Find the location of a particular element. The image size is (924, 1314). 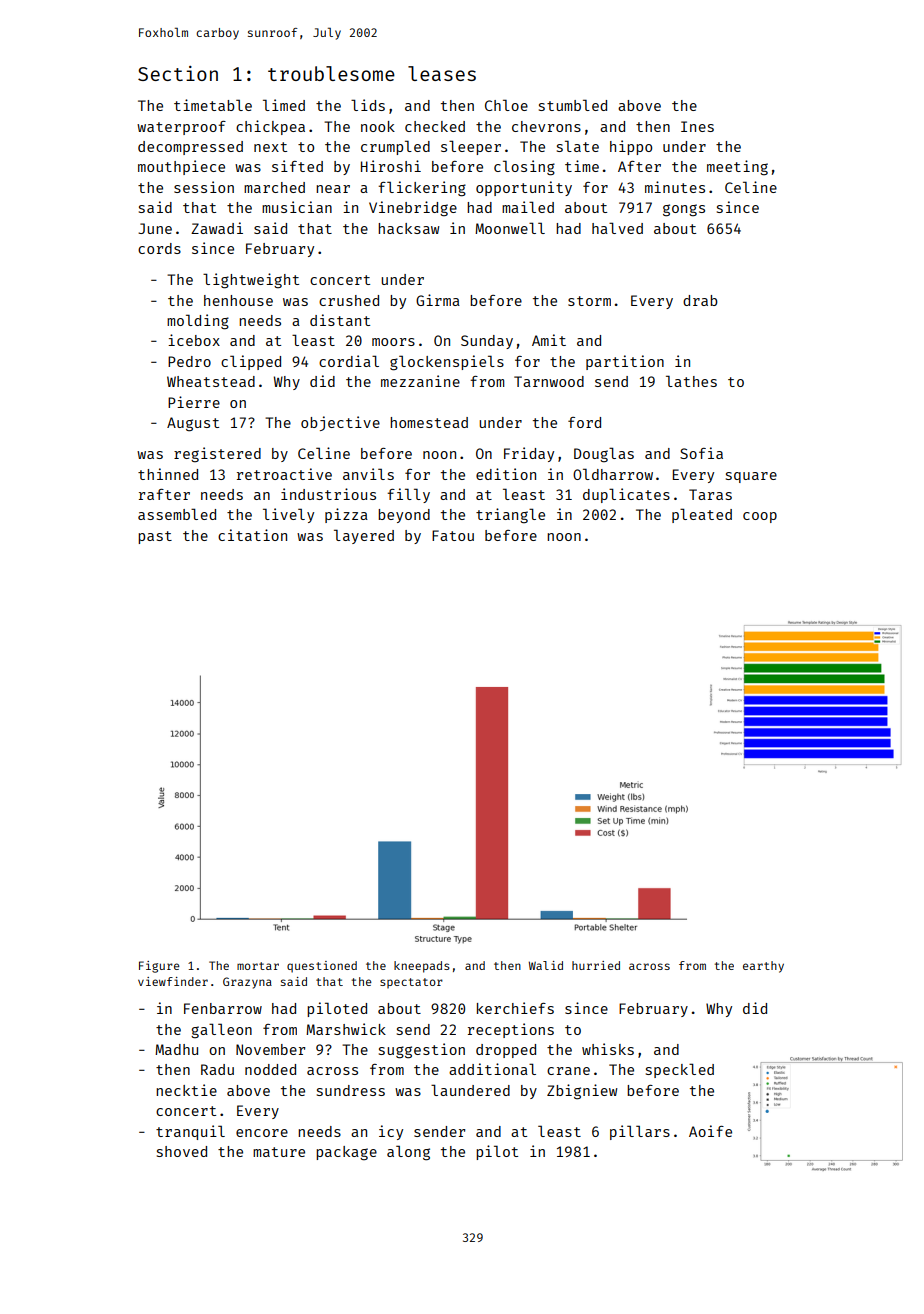

pleated is located at coordinates (702, 515).
